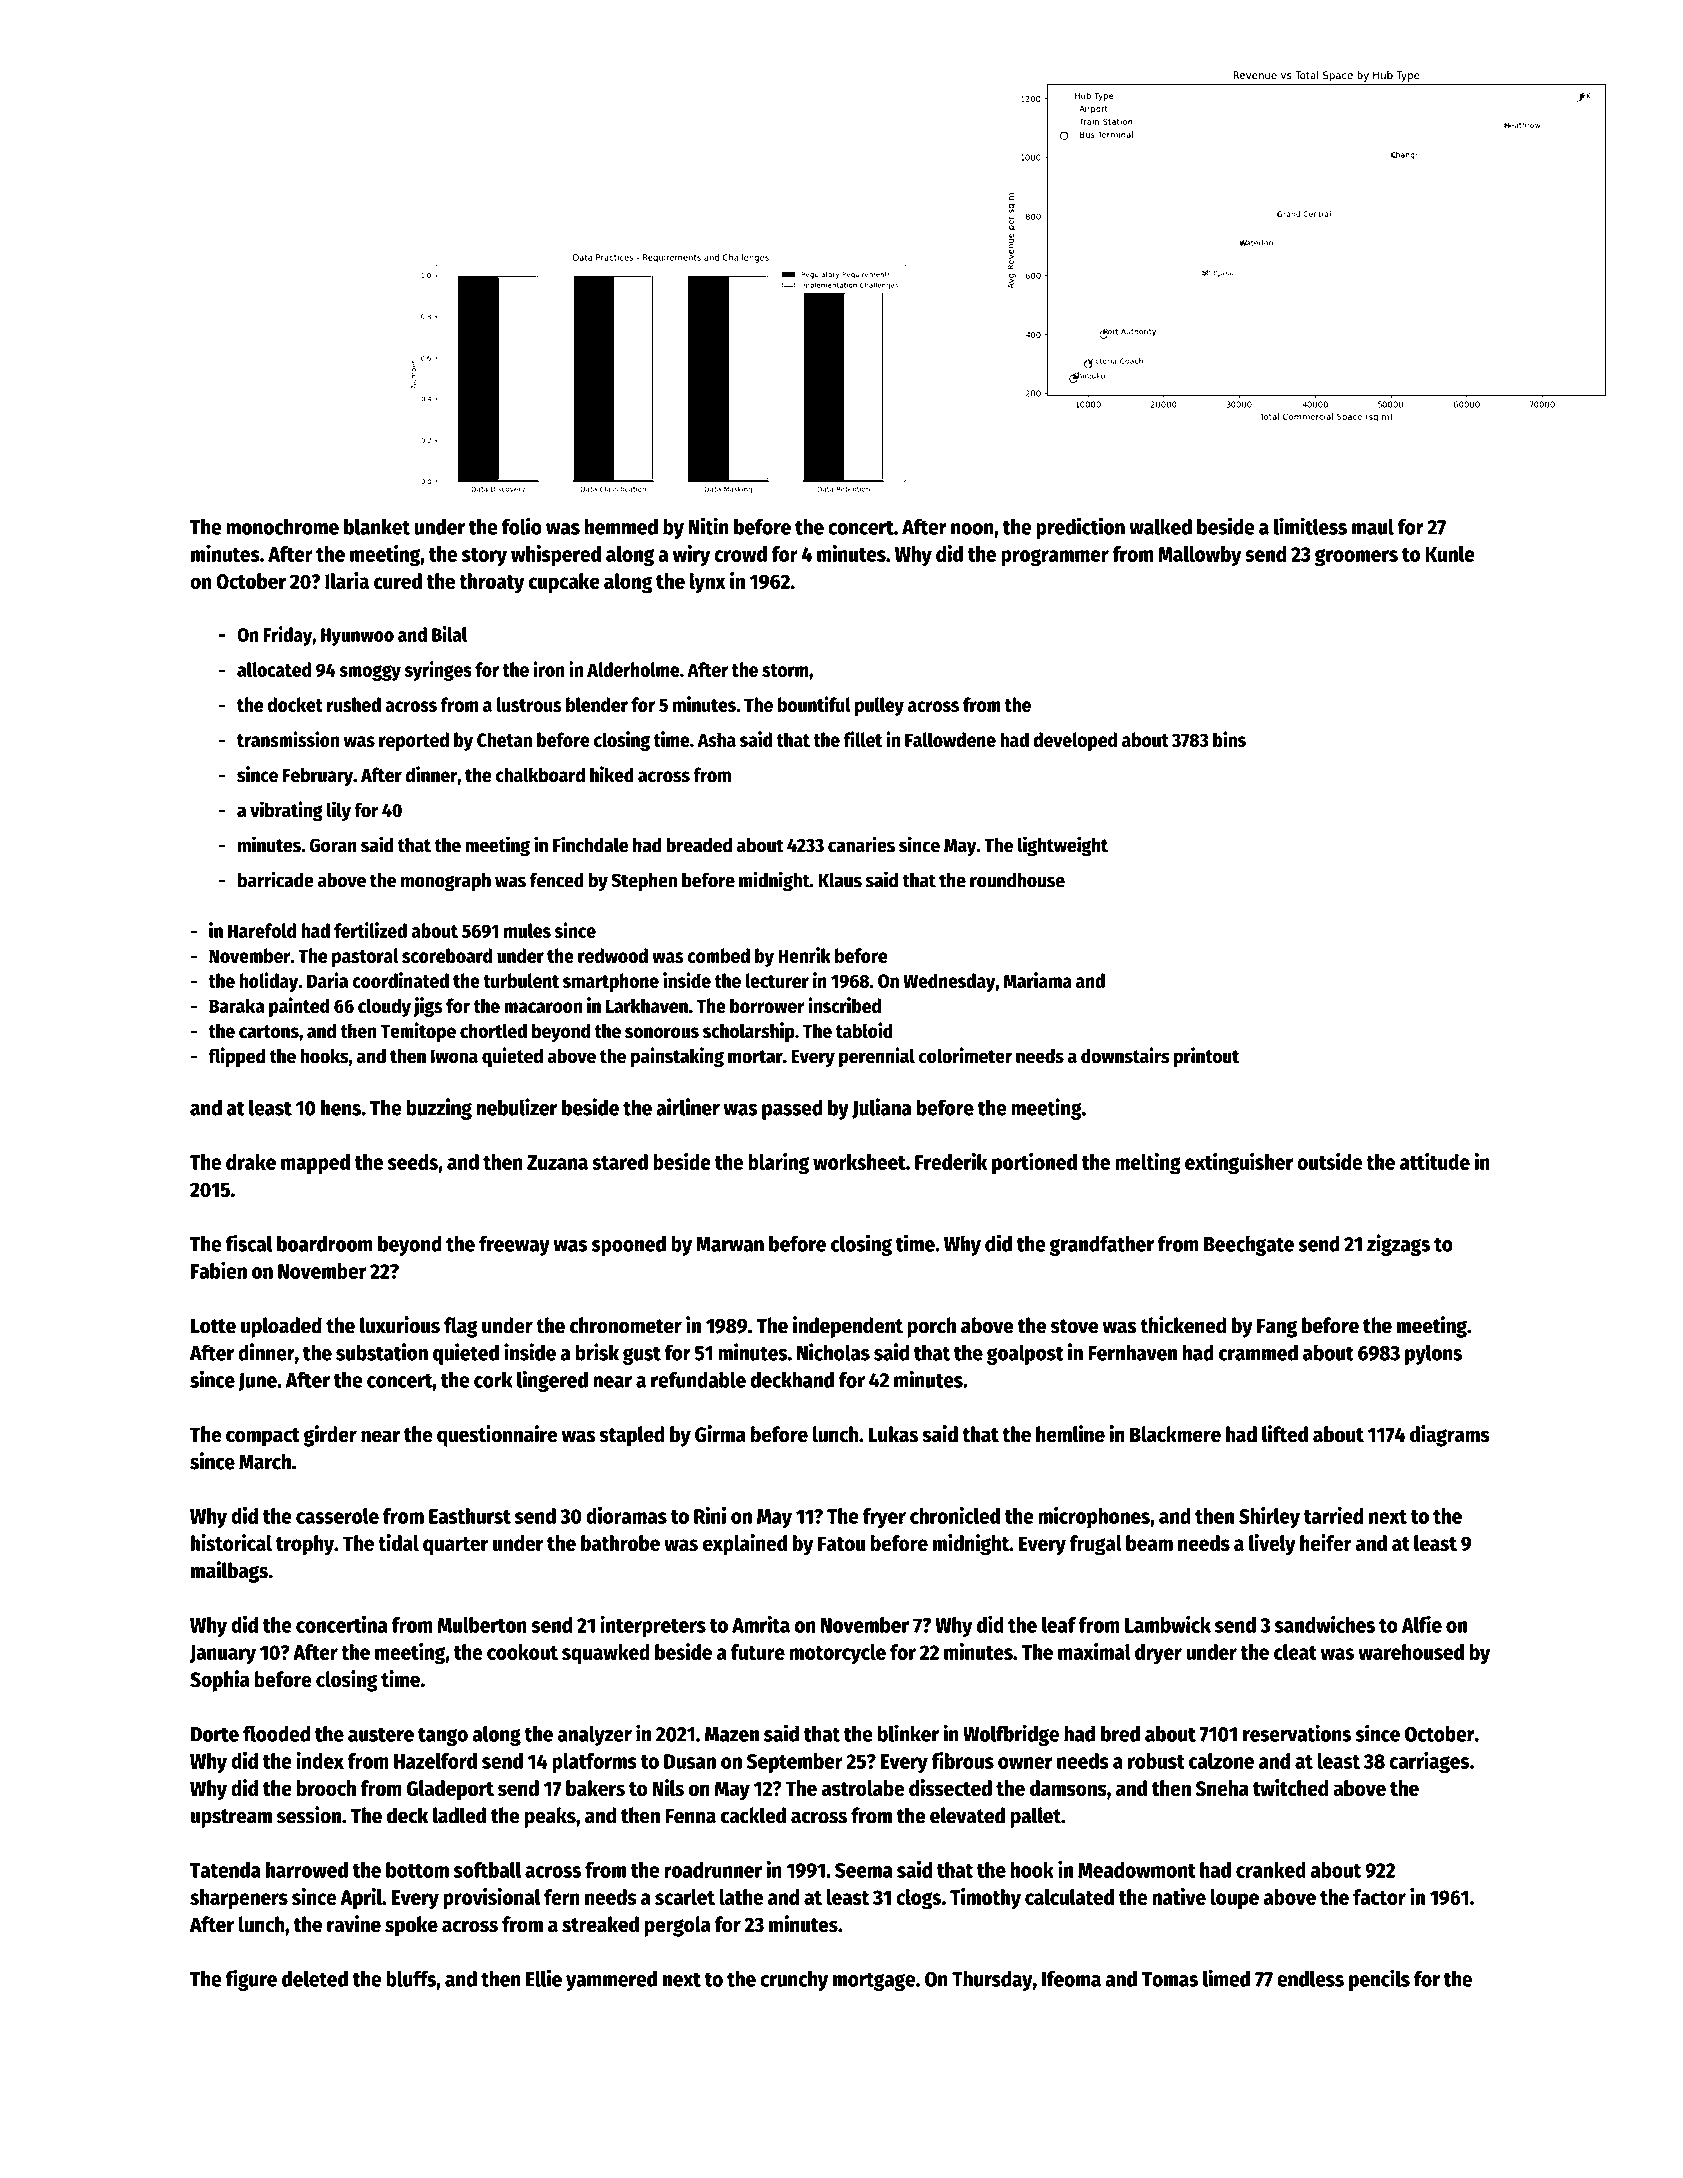 Image resolution: width=1683 pixels, height=2178 pixels. I want to click on reservations, so click(1297, 1733).
